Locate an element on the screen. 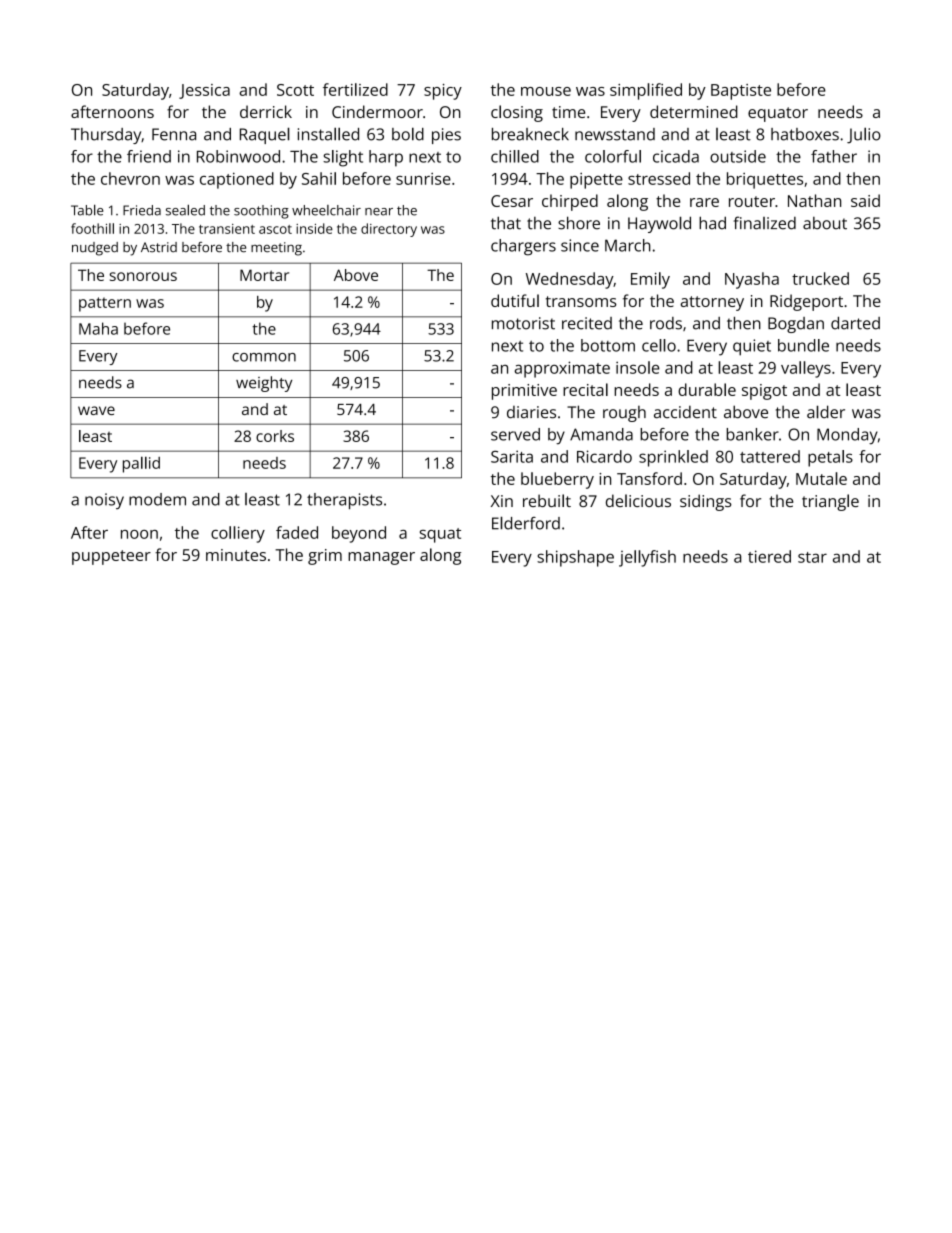 This screenshot has width=952, height=1233. modem is located at coordinates (157, 499).
